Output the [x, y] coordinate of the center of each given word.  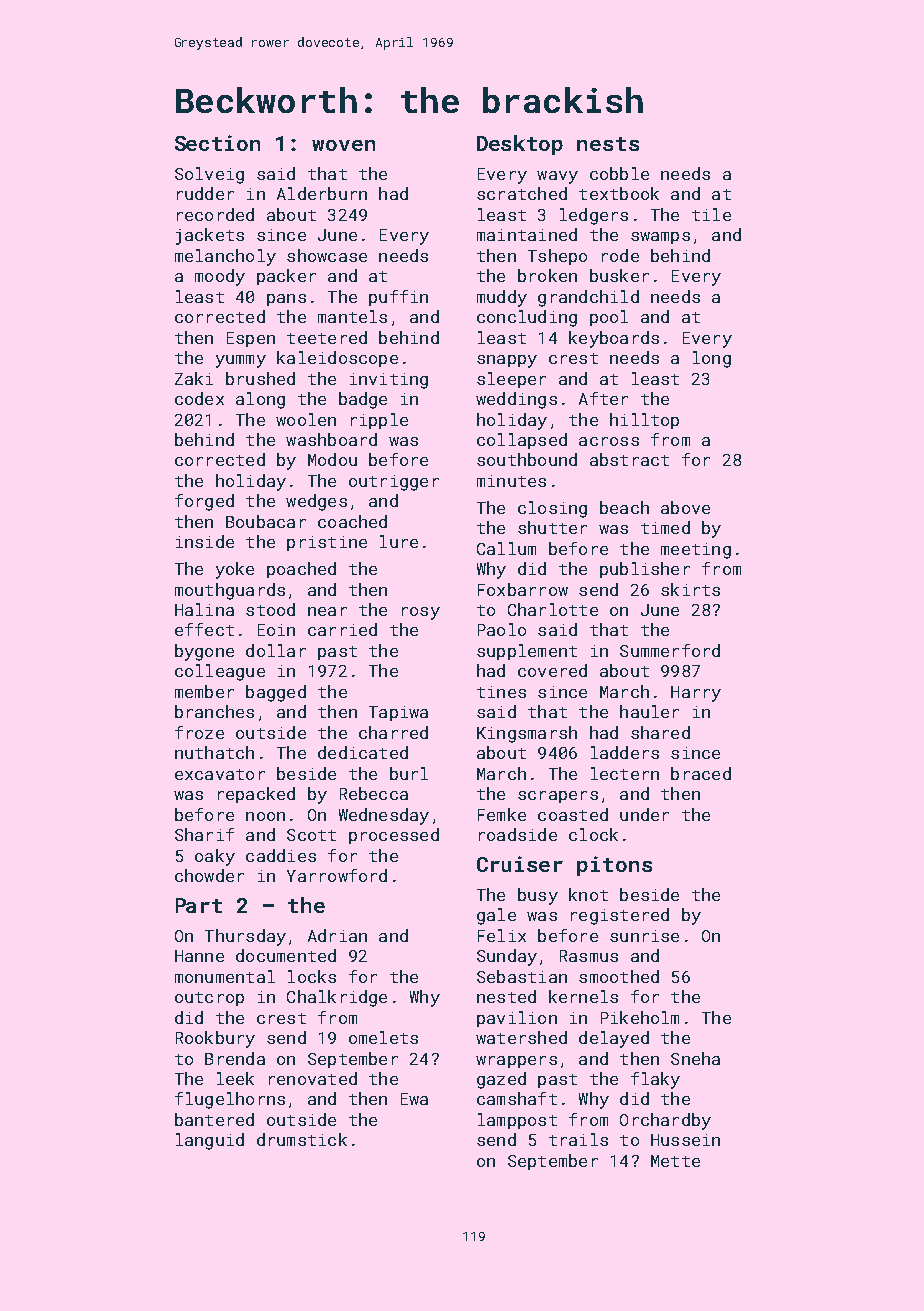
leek [235, 1078]
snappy [507, 361]
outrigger [394, 483]
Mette [675, 1161]
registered [620, 916]
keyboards [614, 339]
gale [496, 916]
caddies [281, 855]
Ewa [414, 1099]
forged [204, 502]
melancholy [225, 257]
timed [665, 527]
